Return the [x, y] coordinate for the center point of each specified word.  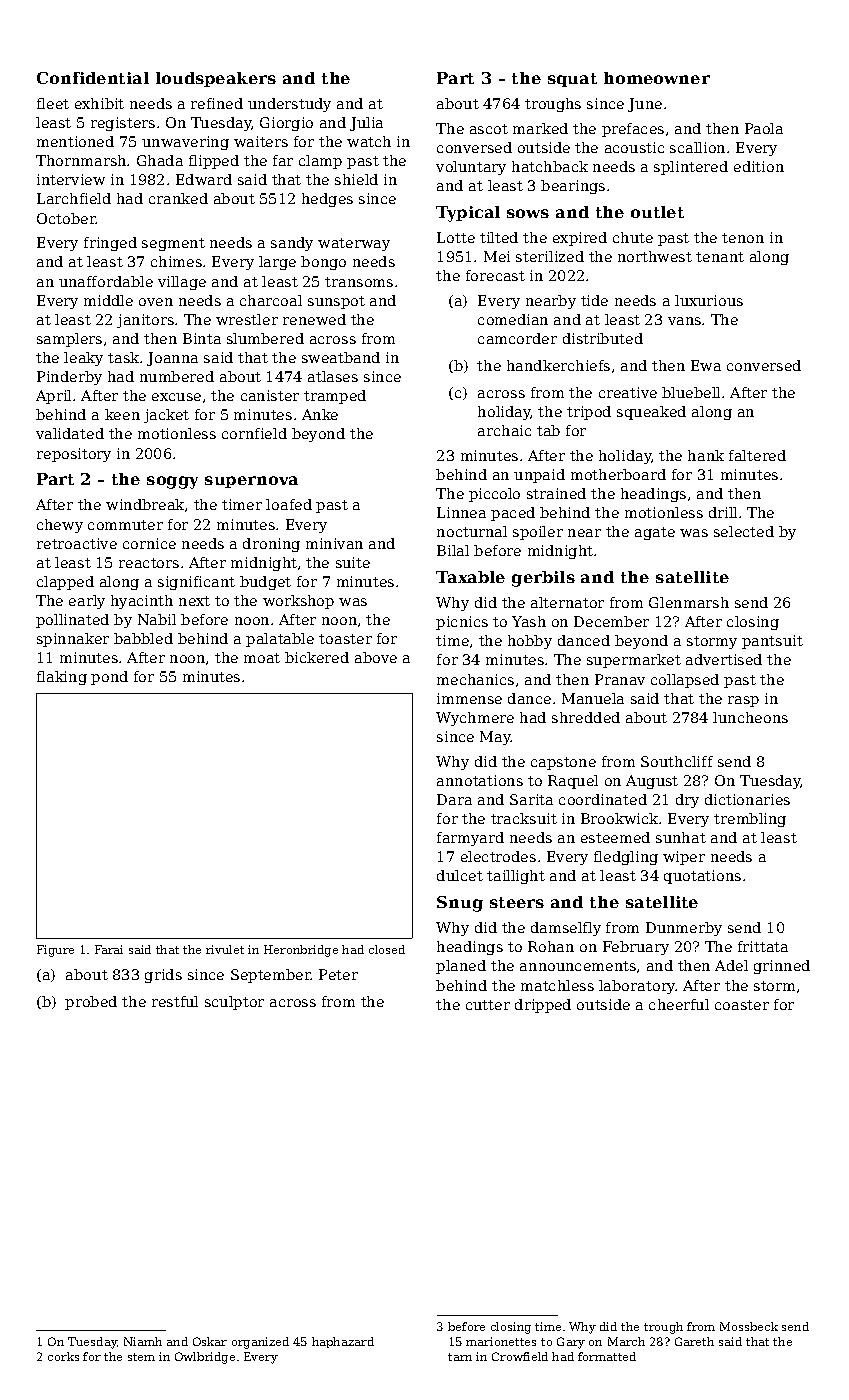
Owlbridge [205, 1358]
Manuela [593, 698]
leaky [83, 359]
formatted [607, 1356]
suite [353, 562]
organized [260, 1343]
